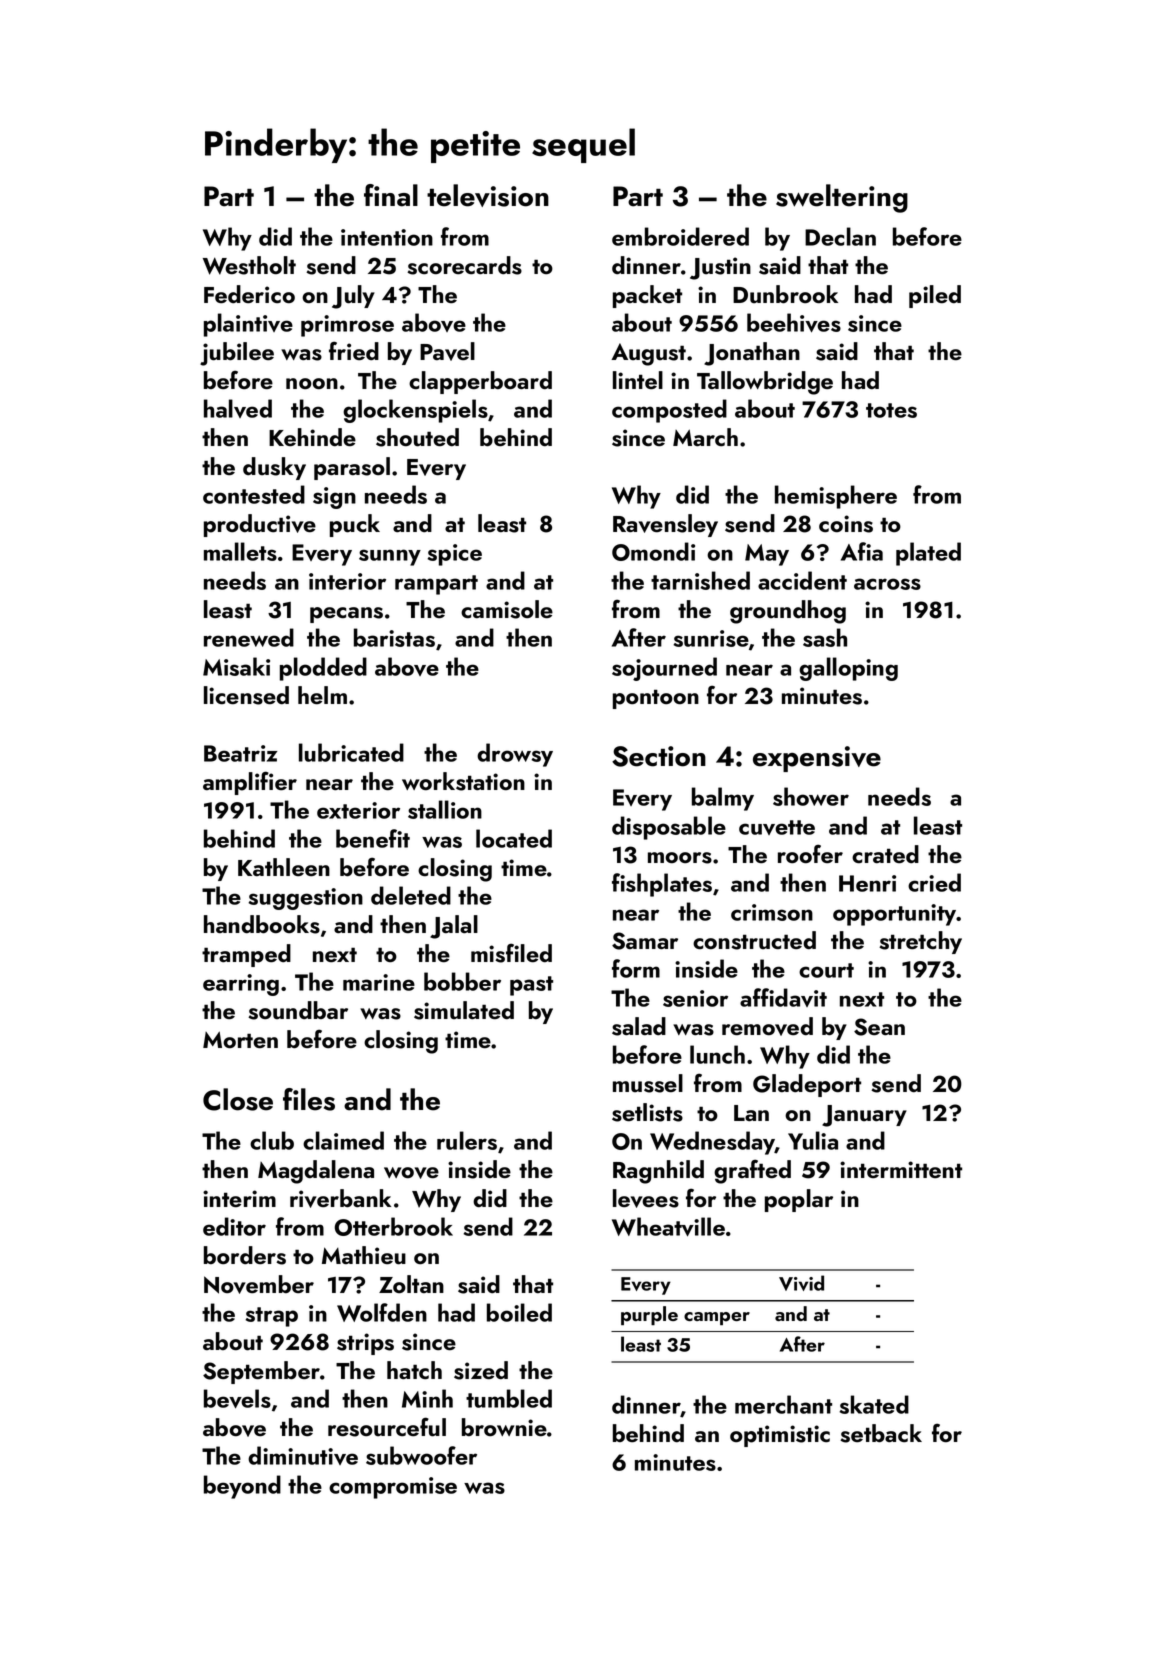  Describe the element at coordinates (391, 195) in the screenshot. I see `final` at that location.
